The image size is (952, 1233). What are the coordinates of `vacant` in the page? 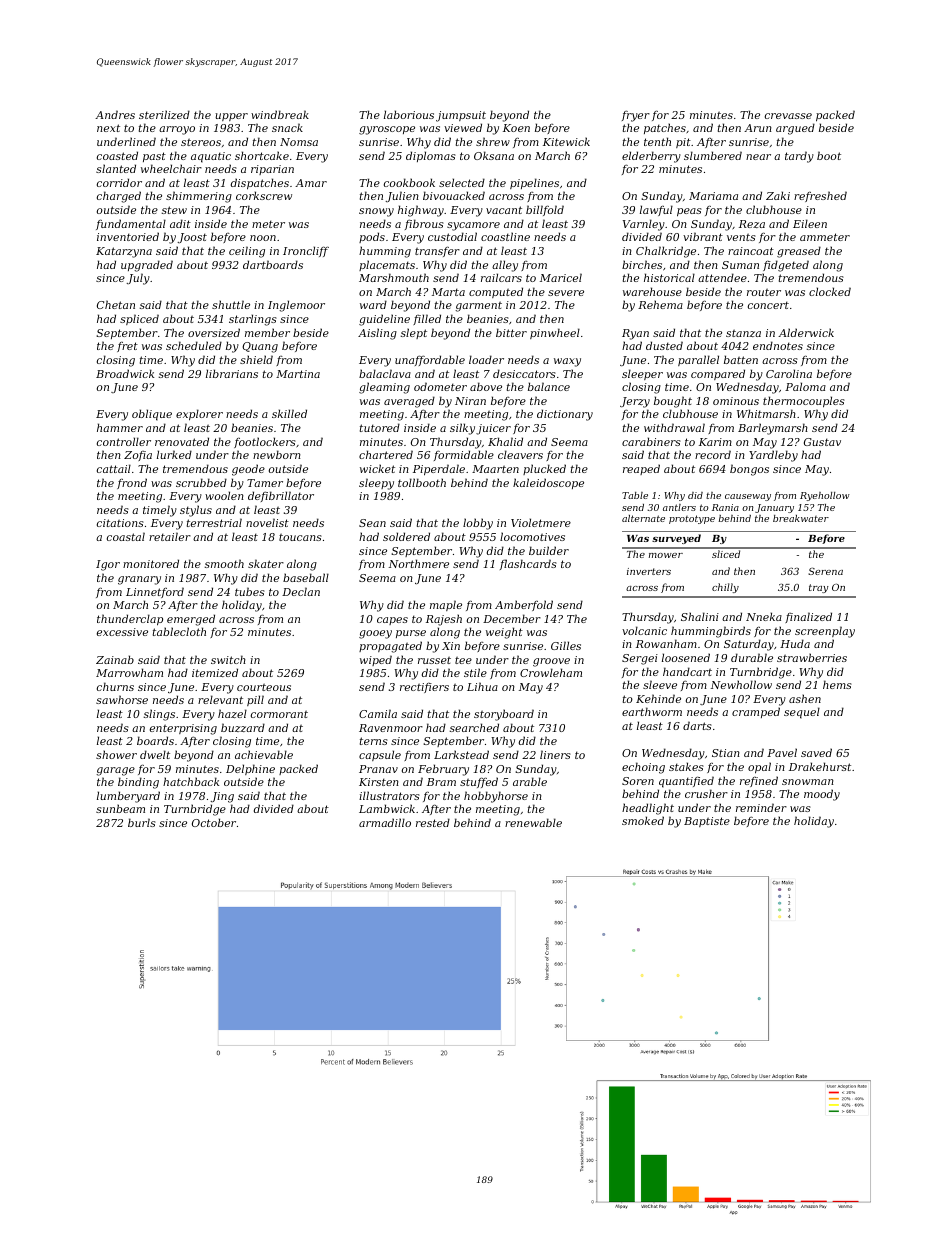 It's located at (504, 210).
